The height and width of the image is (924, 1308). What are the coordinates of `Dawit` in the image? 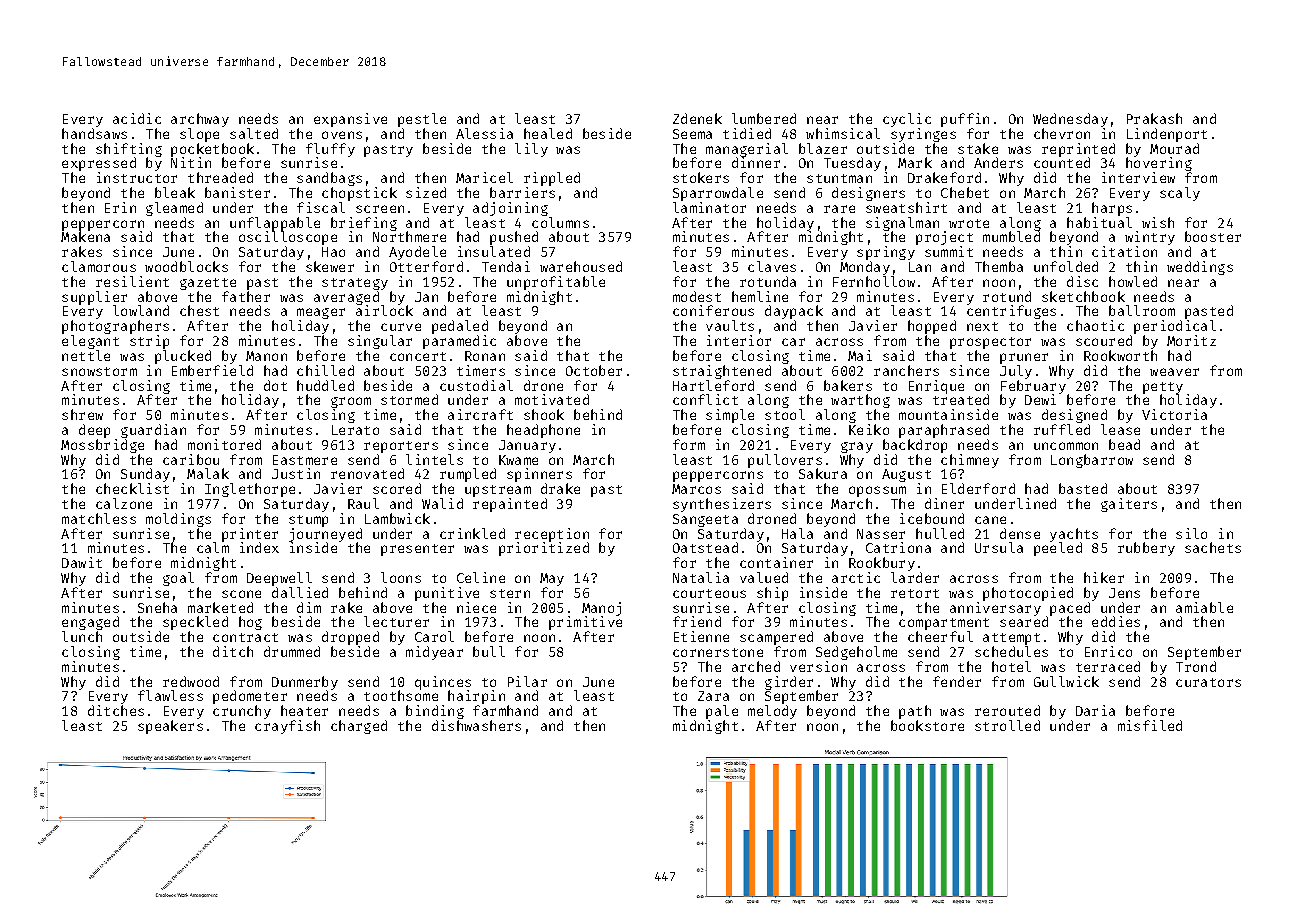 It's located at (82, 562).
